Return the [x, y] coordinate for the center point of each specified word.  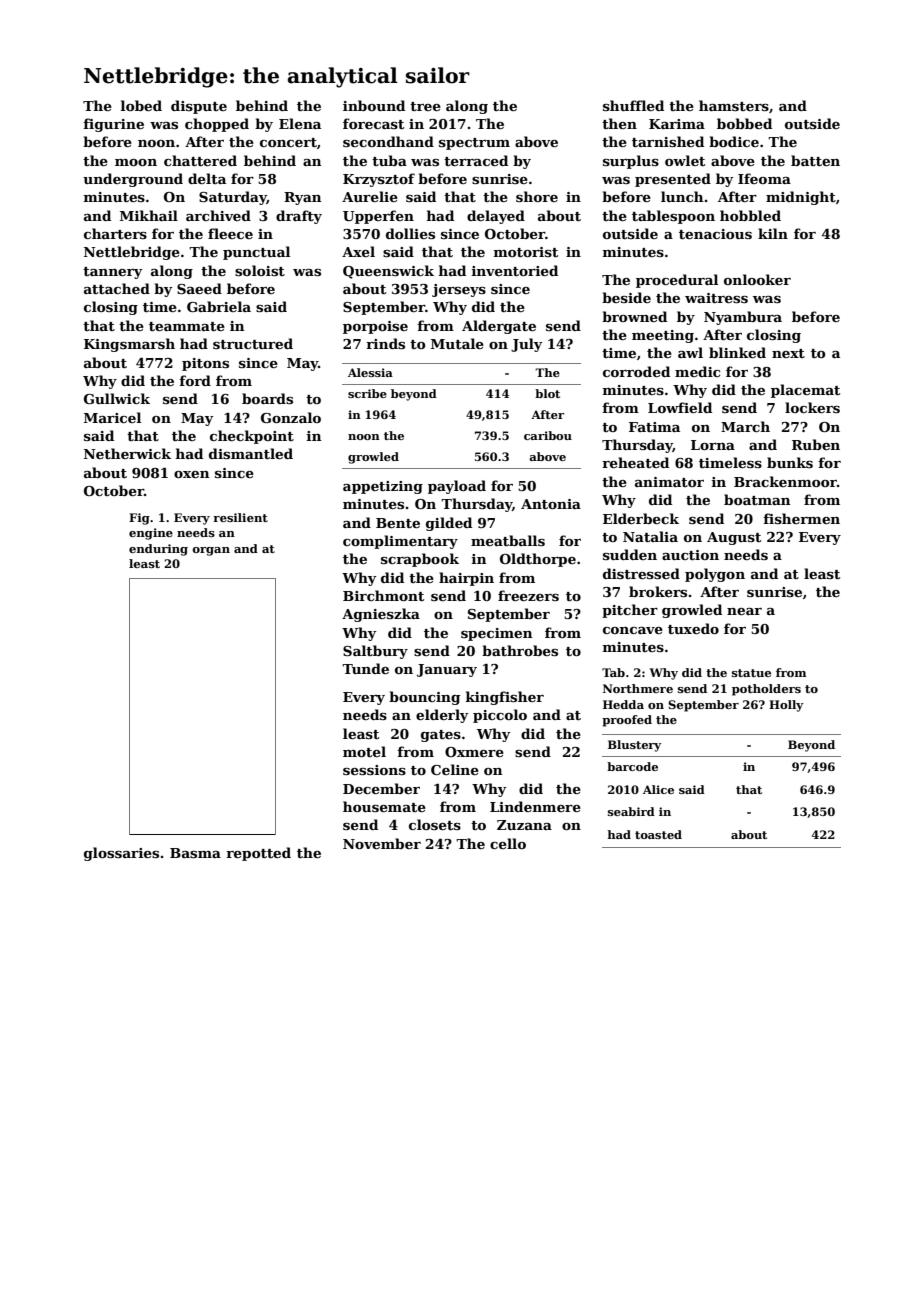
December [381, 788]
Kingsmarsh [129, 345]
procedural [677, 281]
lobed [141, 105]
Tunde [365, 668]
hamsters [734, 105]
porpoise [375, 327]
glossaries [121, 854]
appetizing [383, 487]
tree [425, 106]
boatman [757, 499]
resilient [240, 517]
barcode [632, 766]
